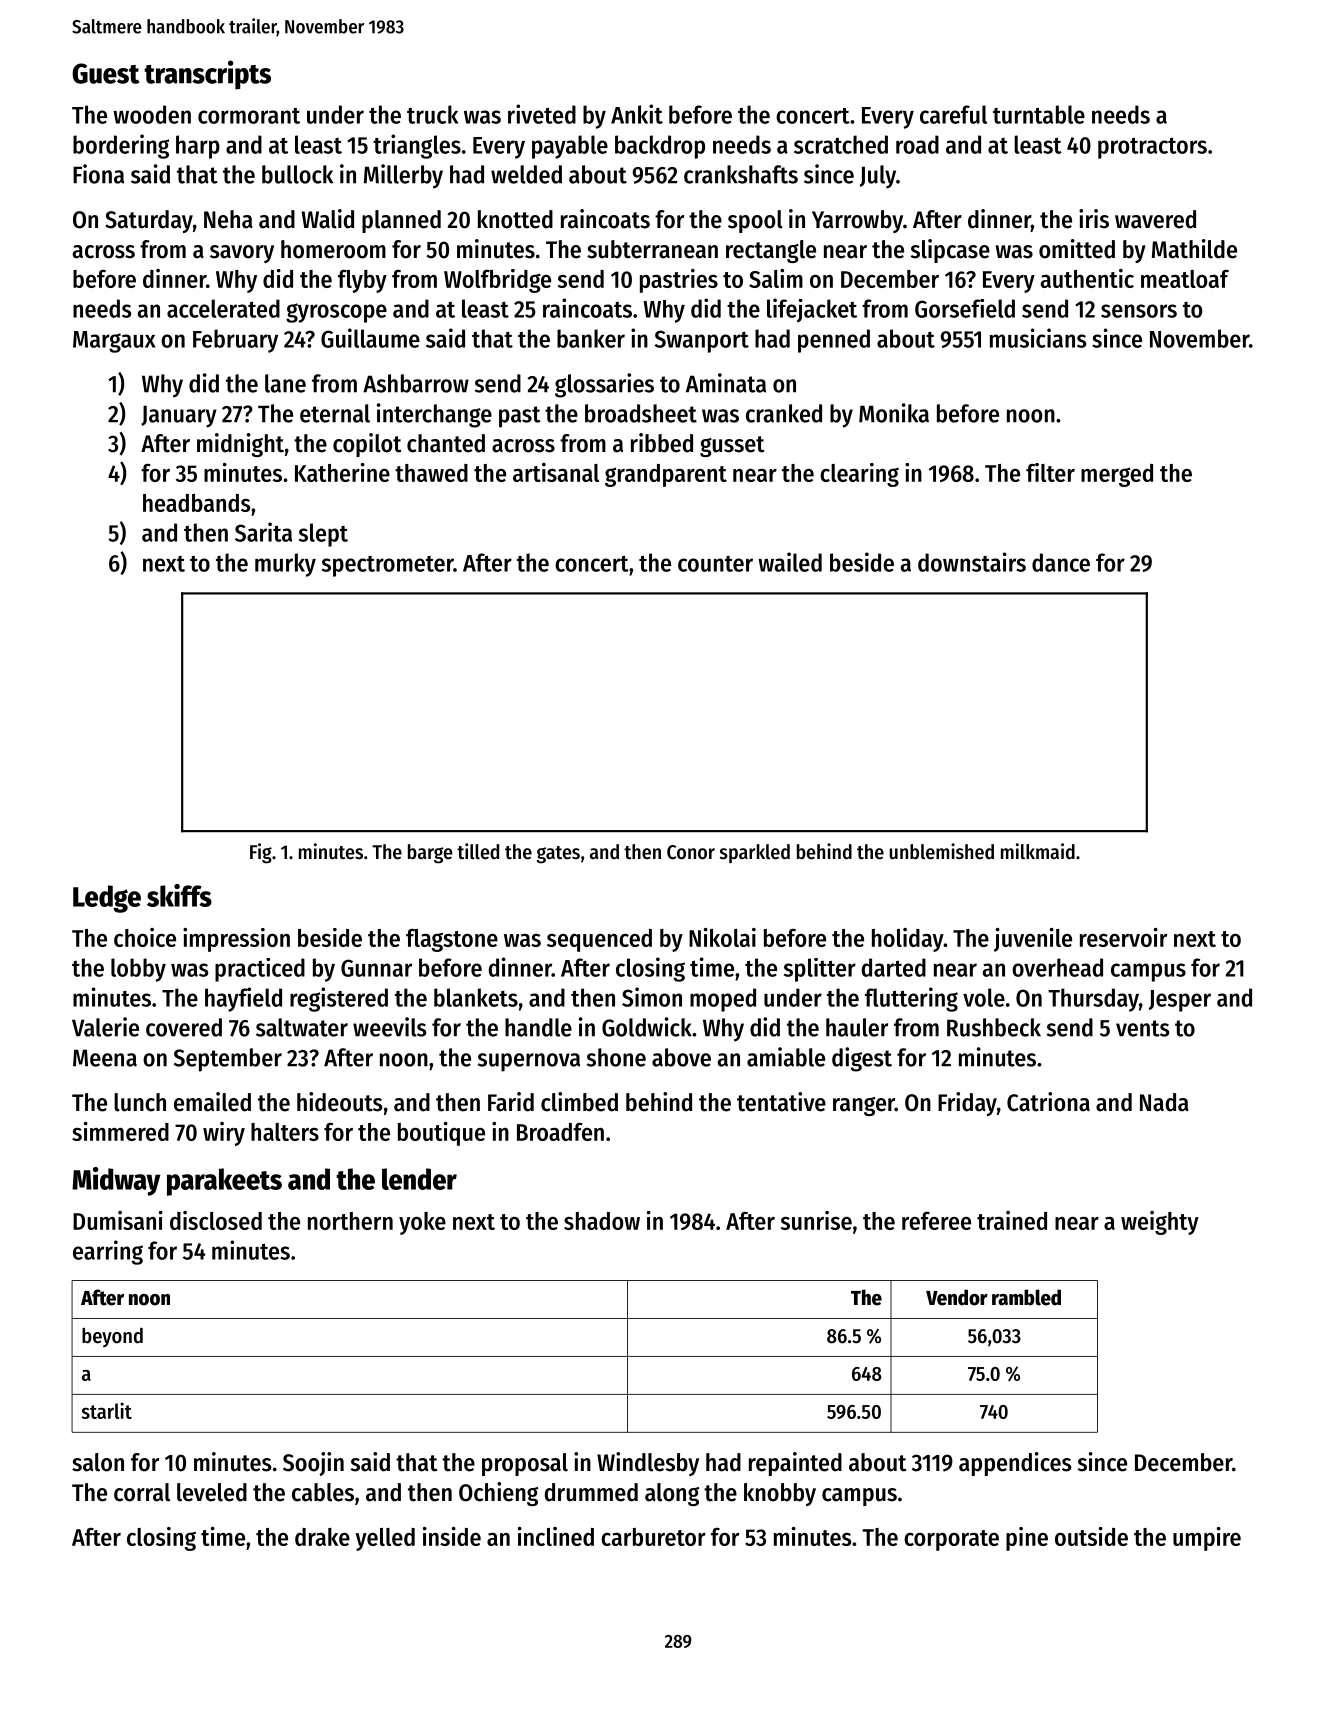  I want to click on pine, so click(1027, 1539).
